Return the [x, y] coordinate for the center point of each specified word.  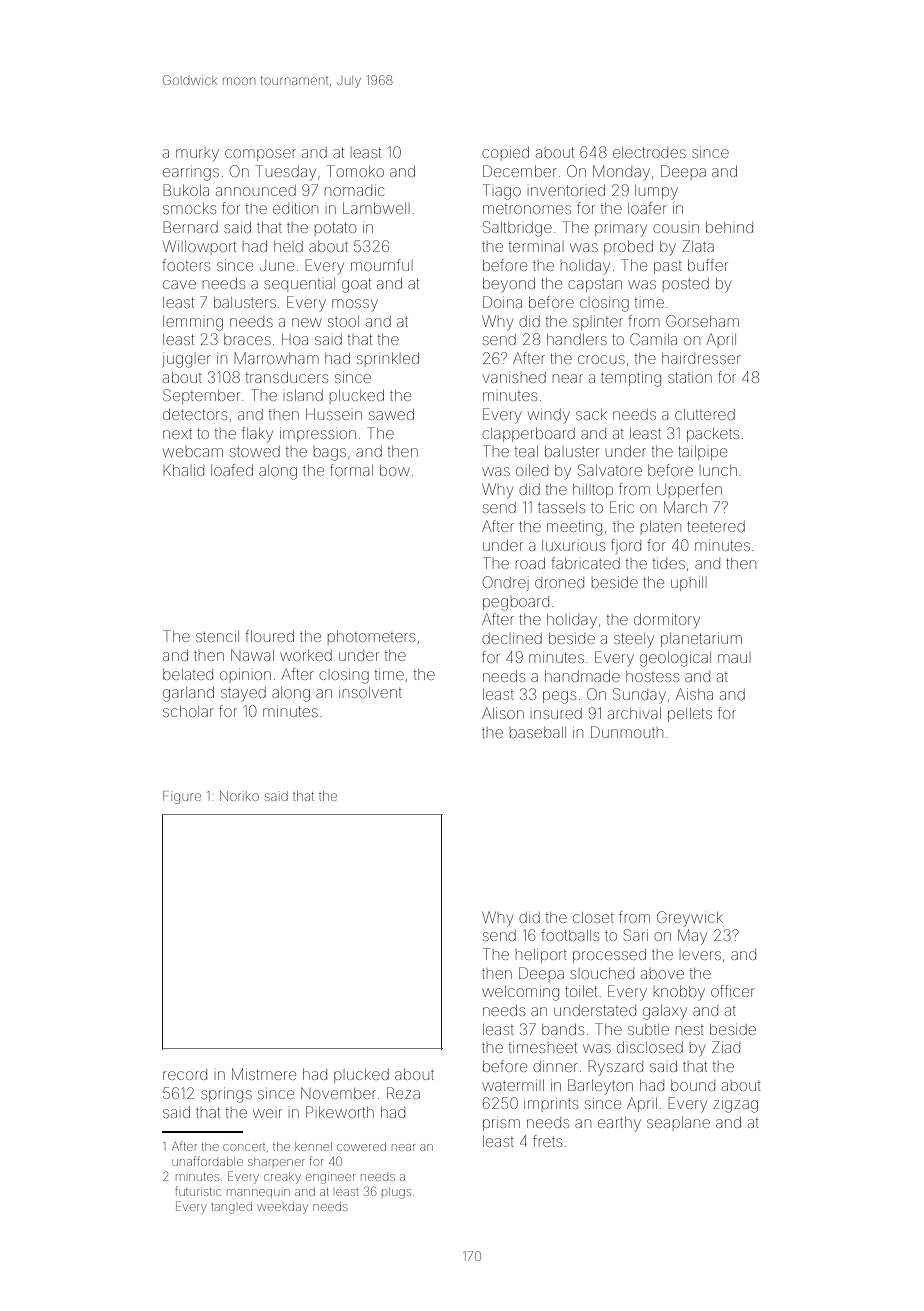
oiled [532, 470]
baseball [538, 732]
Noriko [239, 796]
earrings [191, 174]
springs [226, 1096]
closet [593, 917]
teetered [716, 526]
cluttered [705, 414]
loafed [232, 470]
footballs [570, 935]
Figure [182, 797]
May [692, 937]
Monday [621, 172]
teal [526, 451]
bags [330, 454]
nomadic [355, 191]
